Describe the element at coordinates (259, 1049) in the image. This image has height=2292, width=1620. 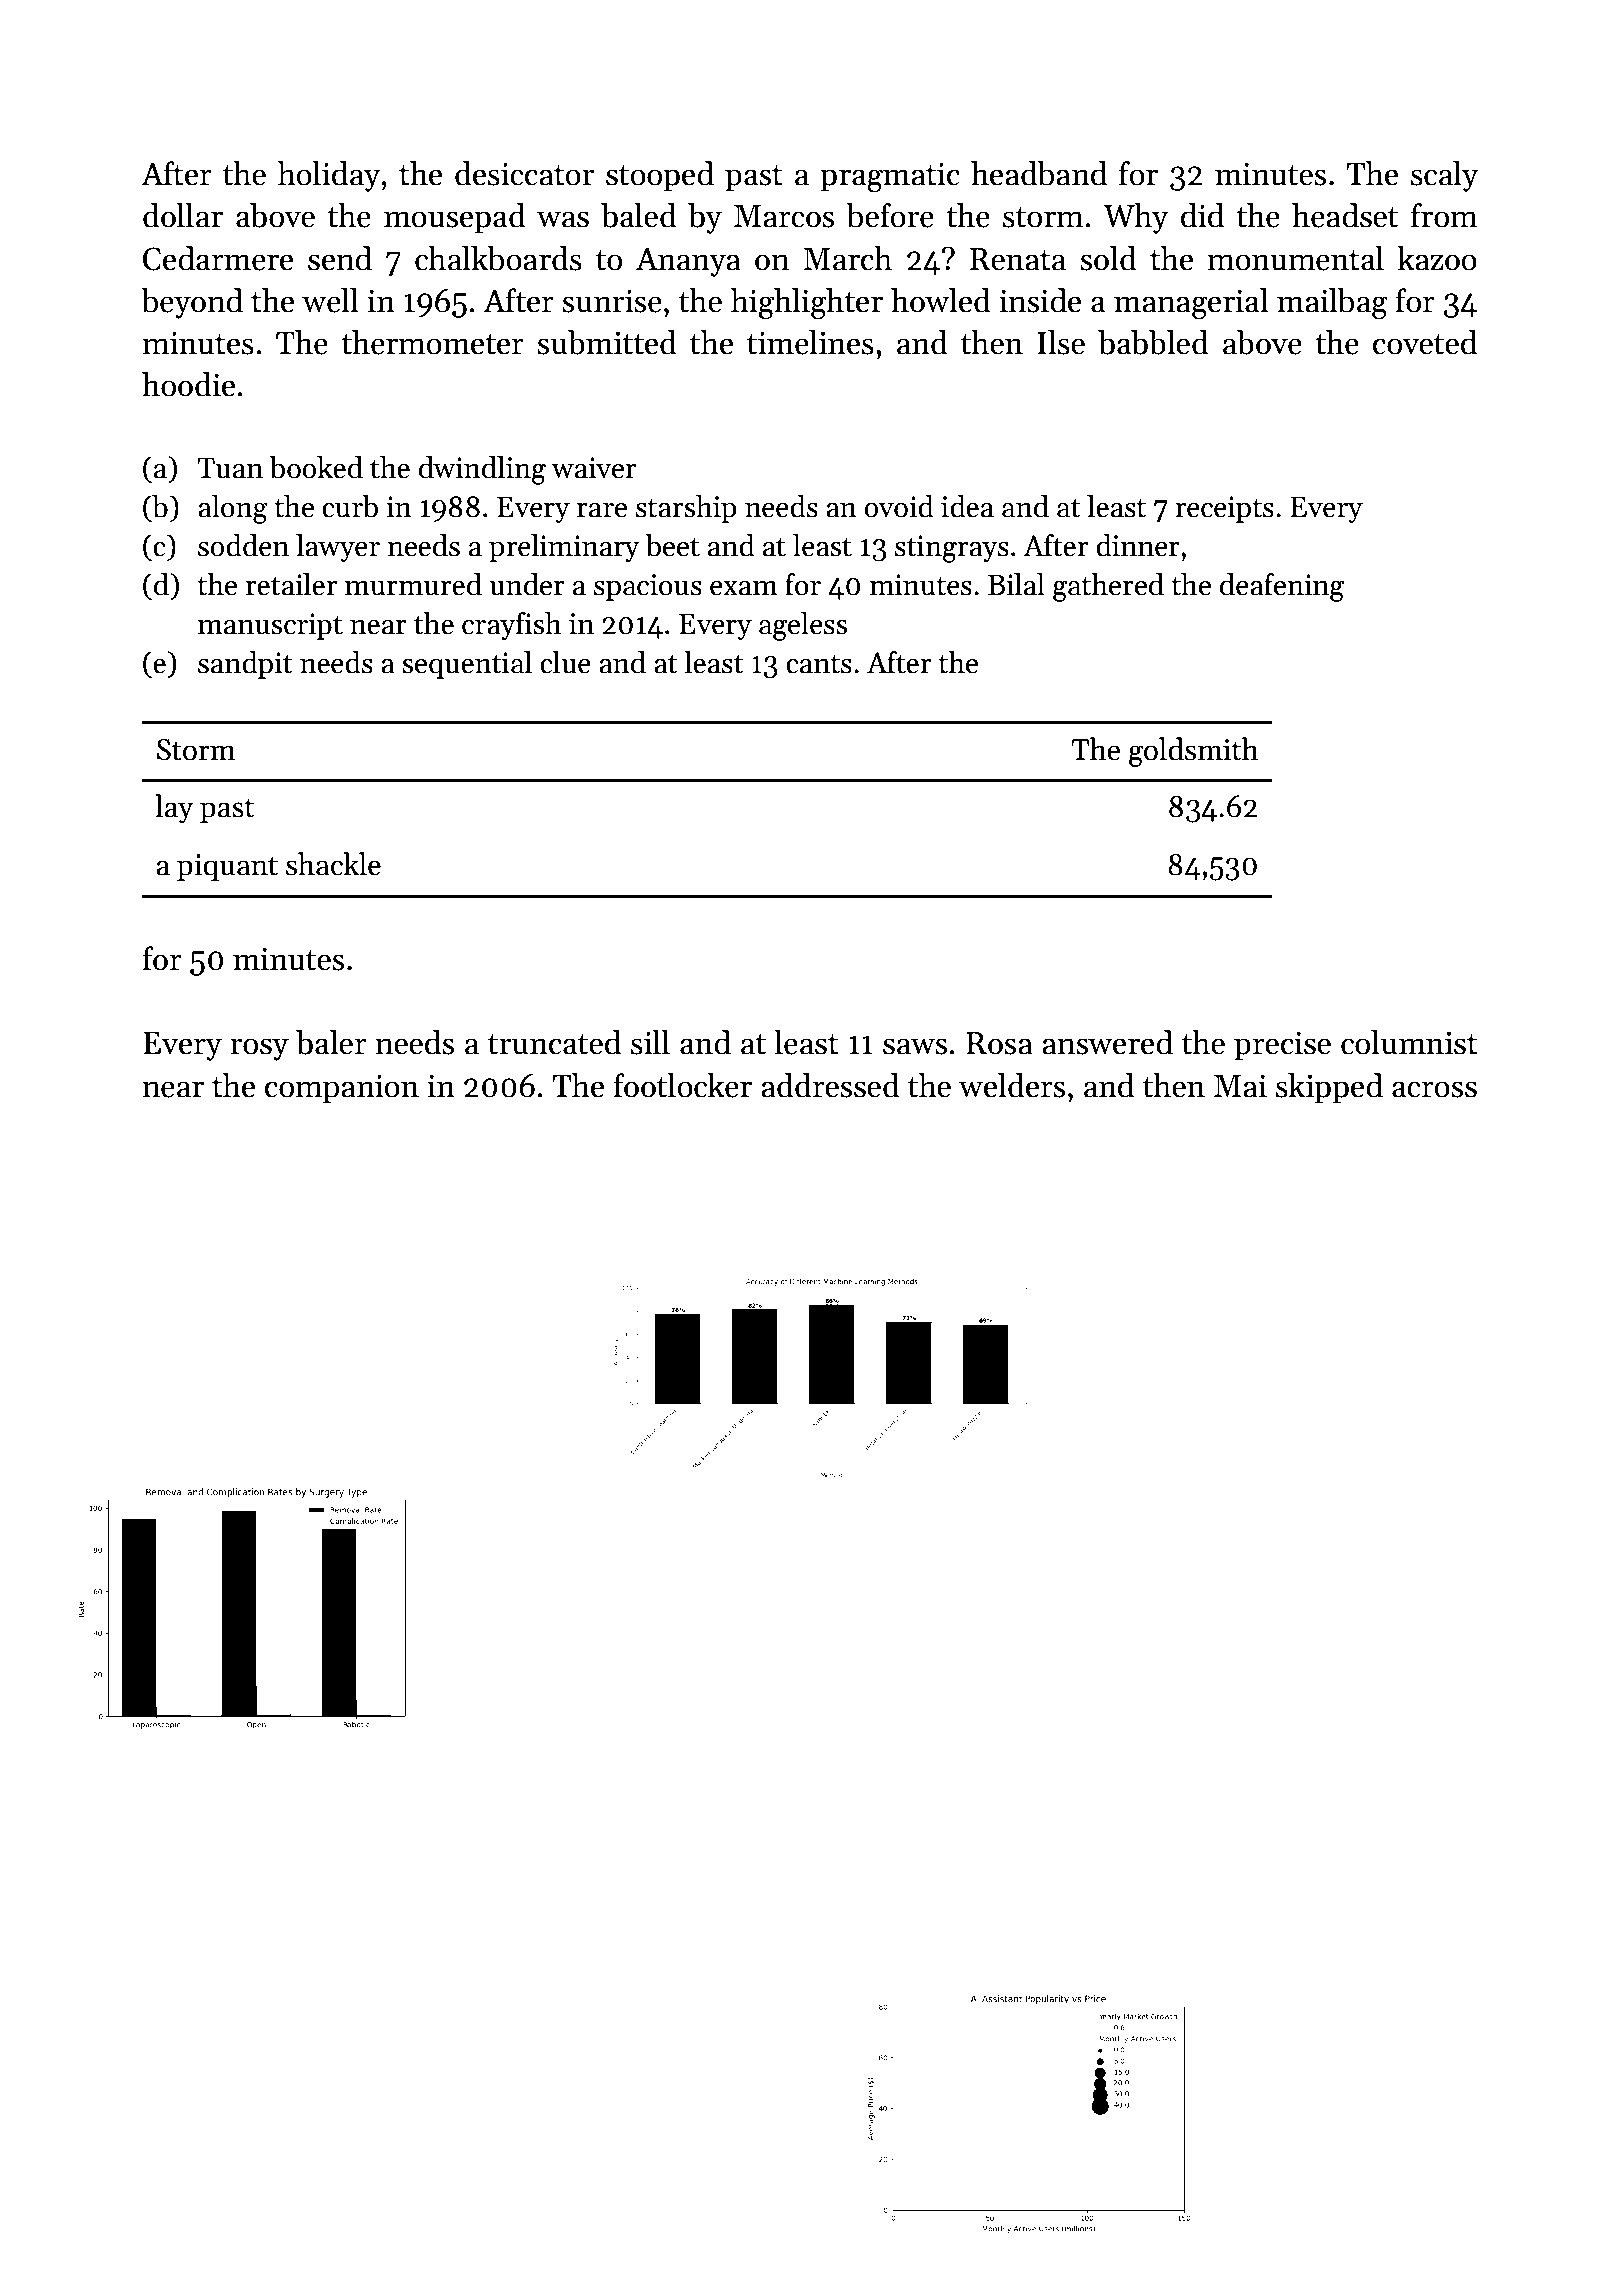
I see `rosy` at that location.
